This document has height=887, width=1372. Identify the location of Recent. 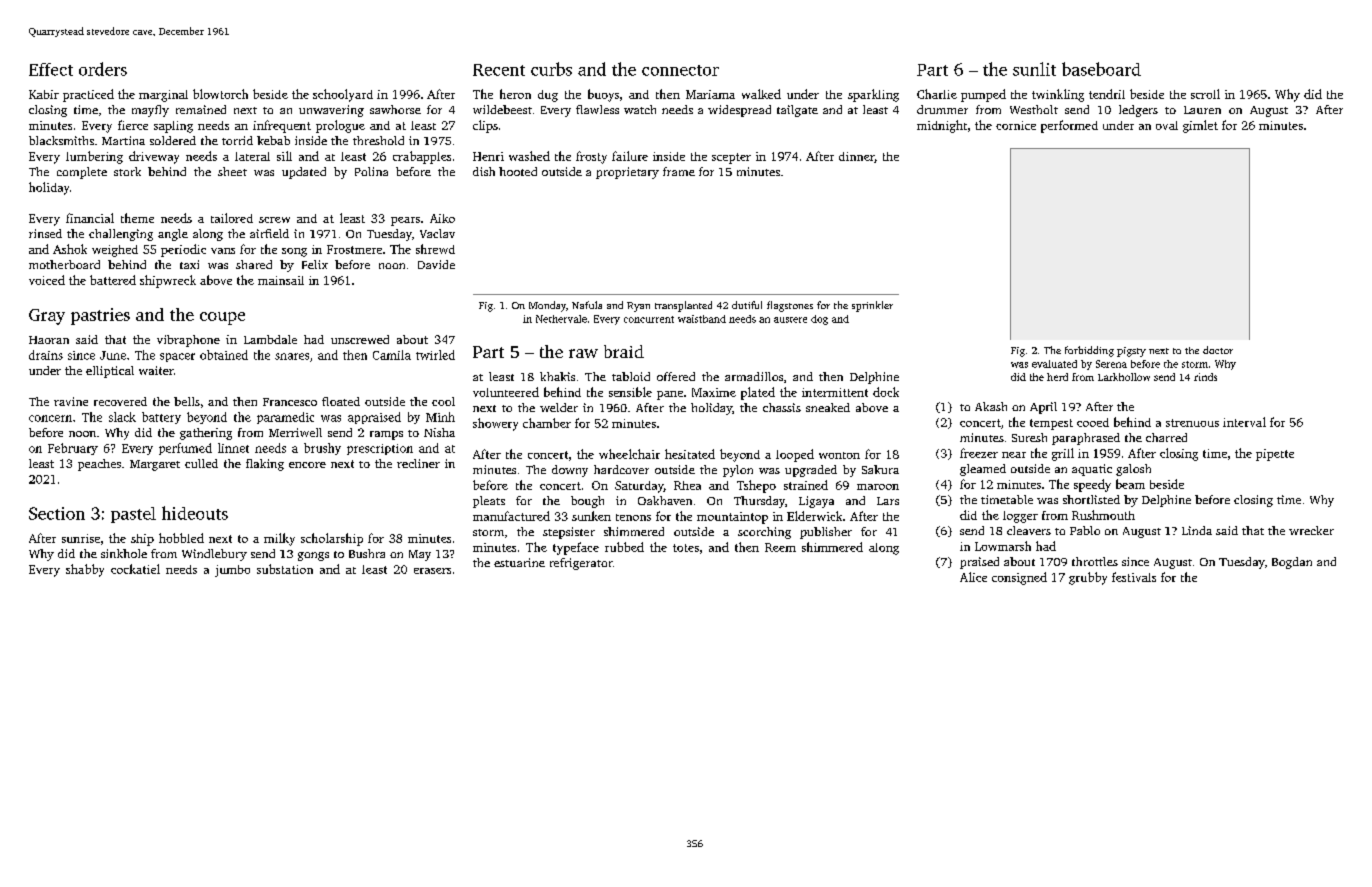
(499, 70).
